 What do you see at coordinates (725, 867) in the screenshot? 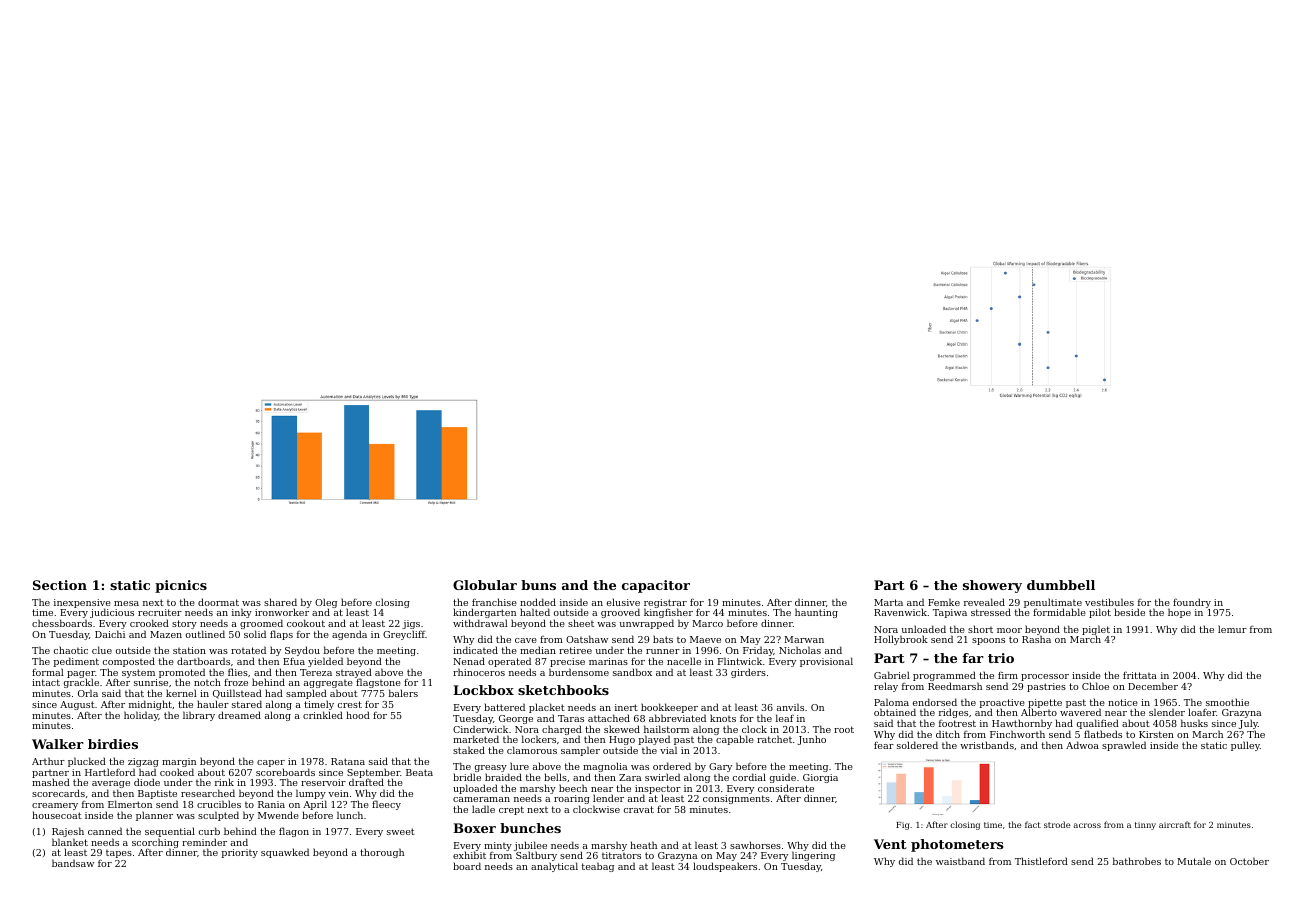
I see `loudspeakers` at bounding box center [725, 867].
